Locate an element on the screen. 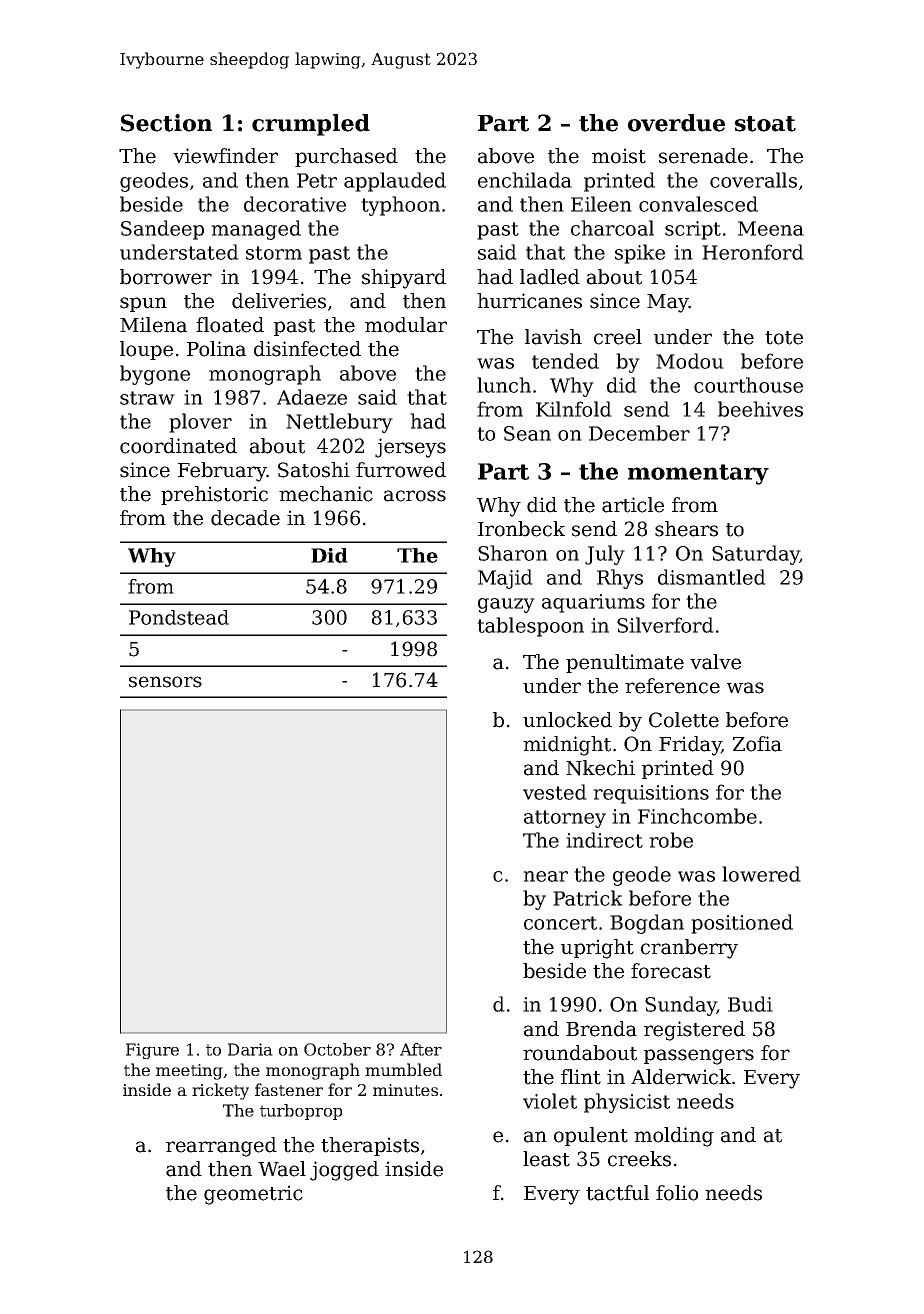  jerseys is located at coordinates (410, 448).
